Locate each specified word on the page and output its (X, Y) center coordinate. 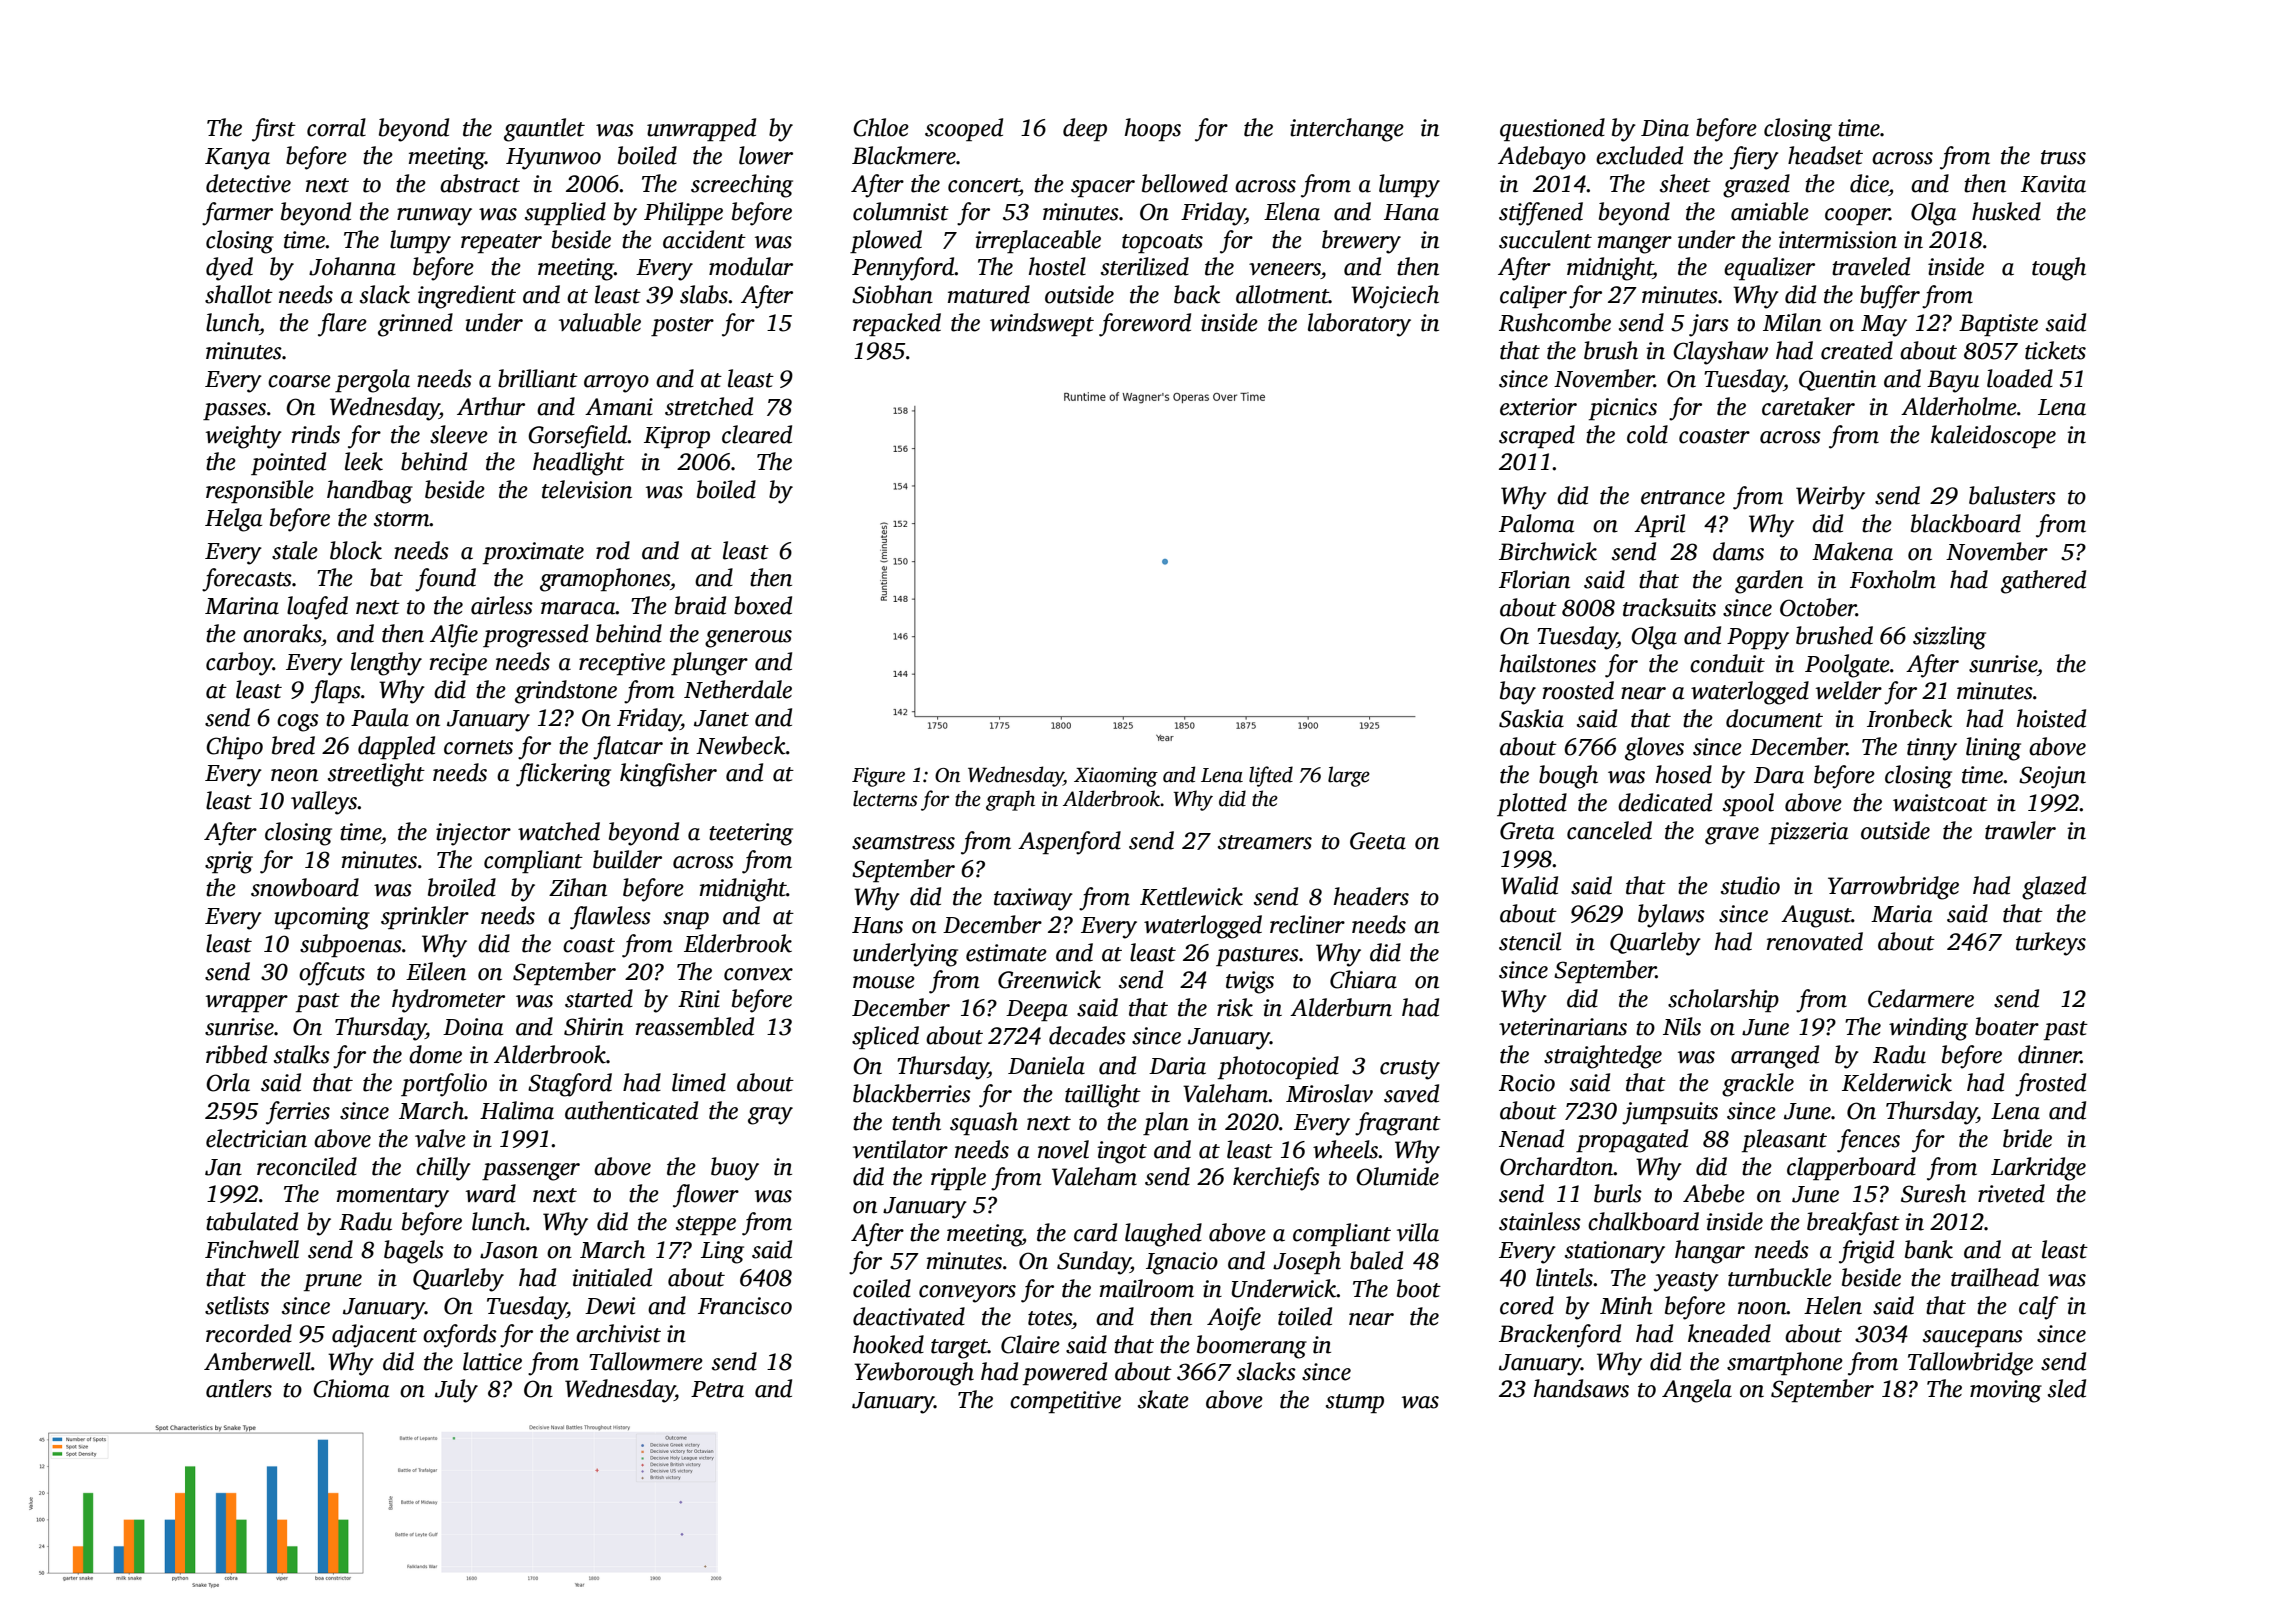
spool (1748, 804)
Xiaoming (1116, 777)
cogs (298, 723)
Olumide (1397, 1176)
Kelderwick (1897, 1082)
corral (336, 127)
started (599, 998)
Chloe (881, 127)
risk (1235, 1007)
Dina (1665, 128)
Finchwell (252, 1249)
